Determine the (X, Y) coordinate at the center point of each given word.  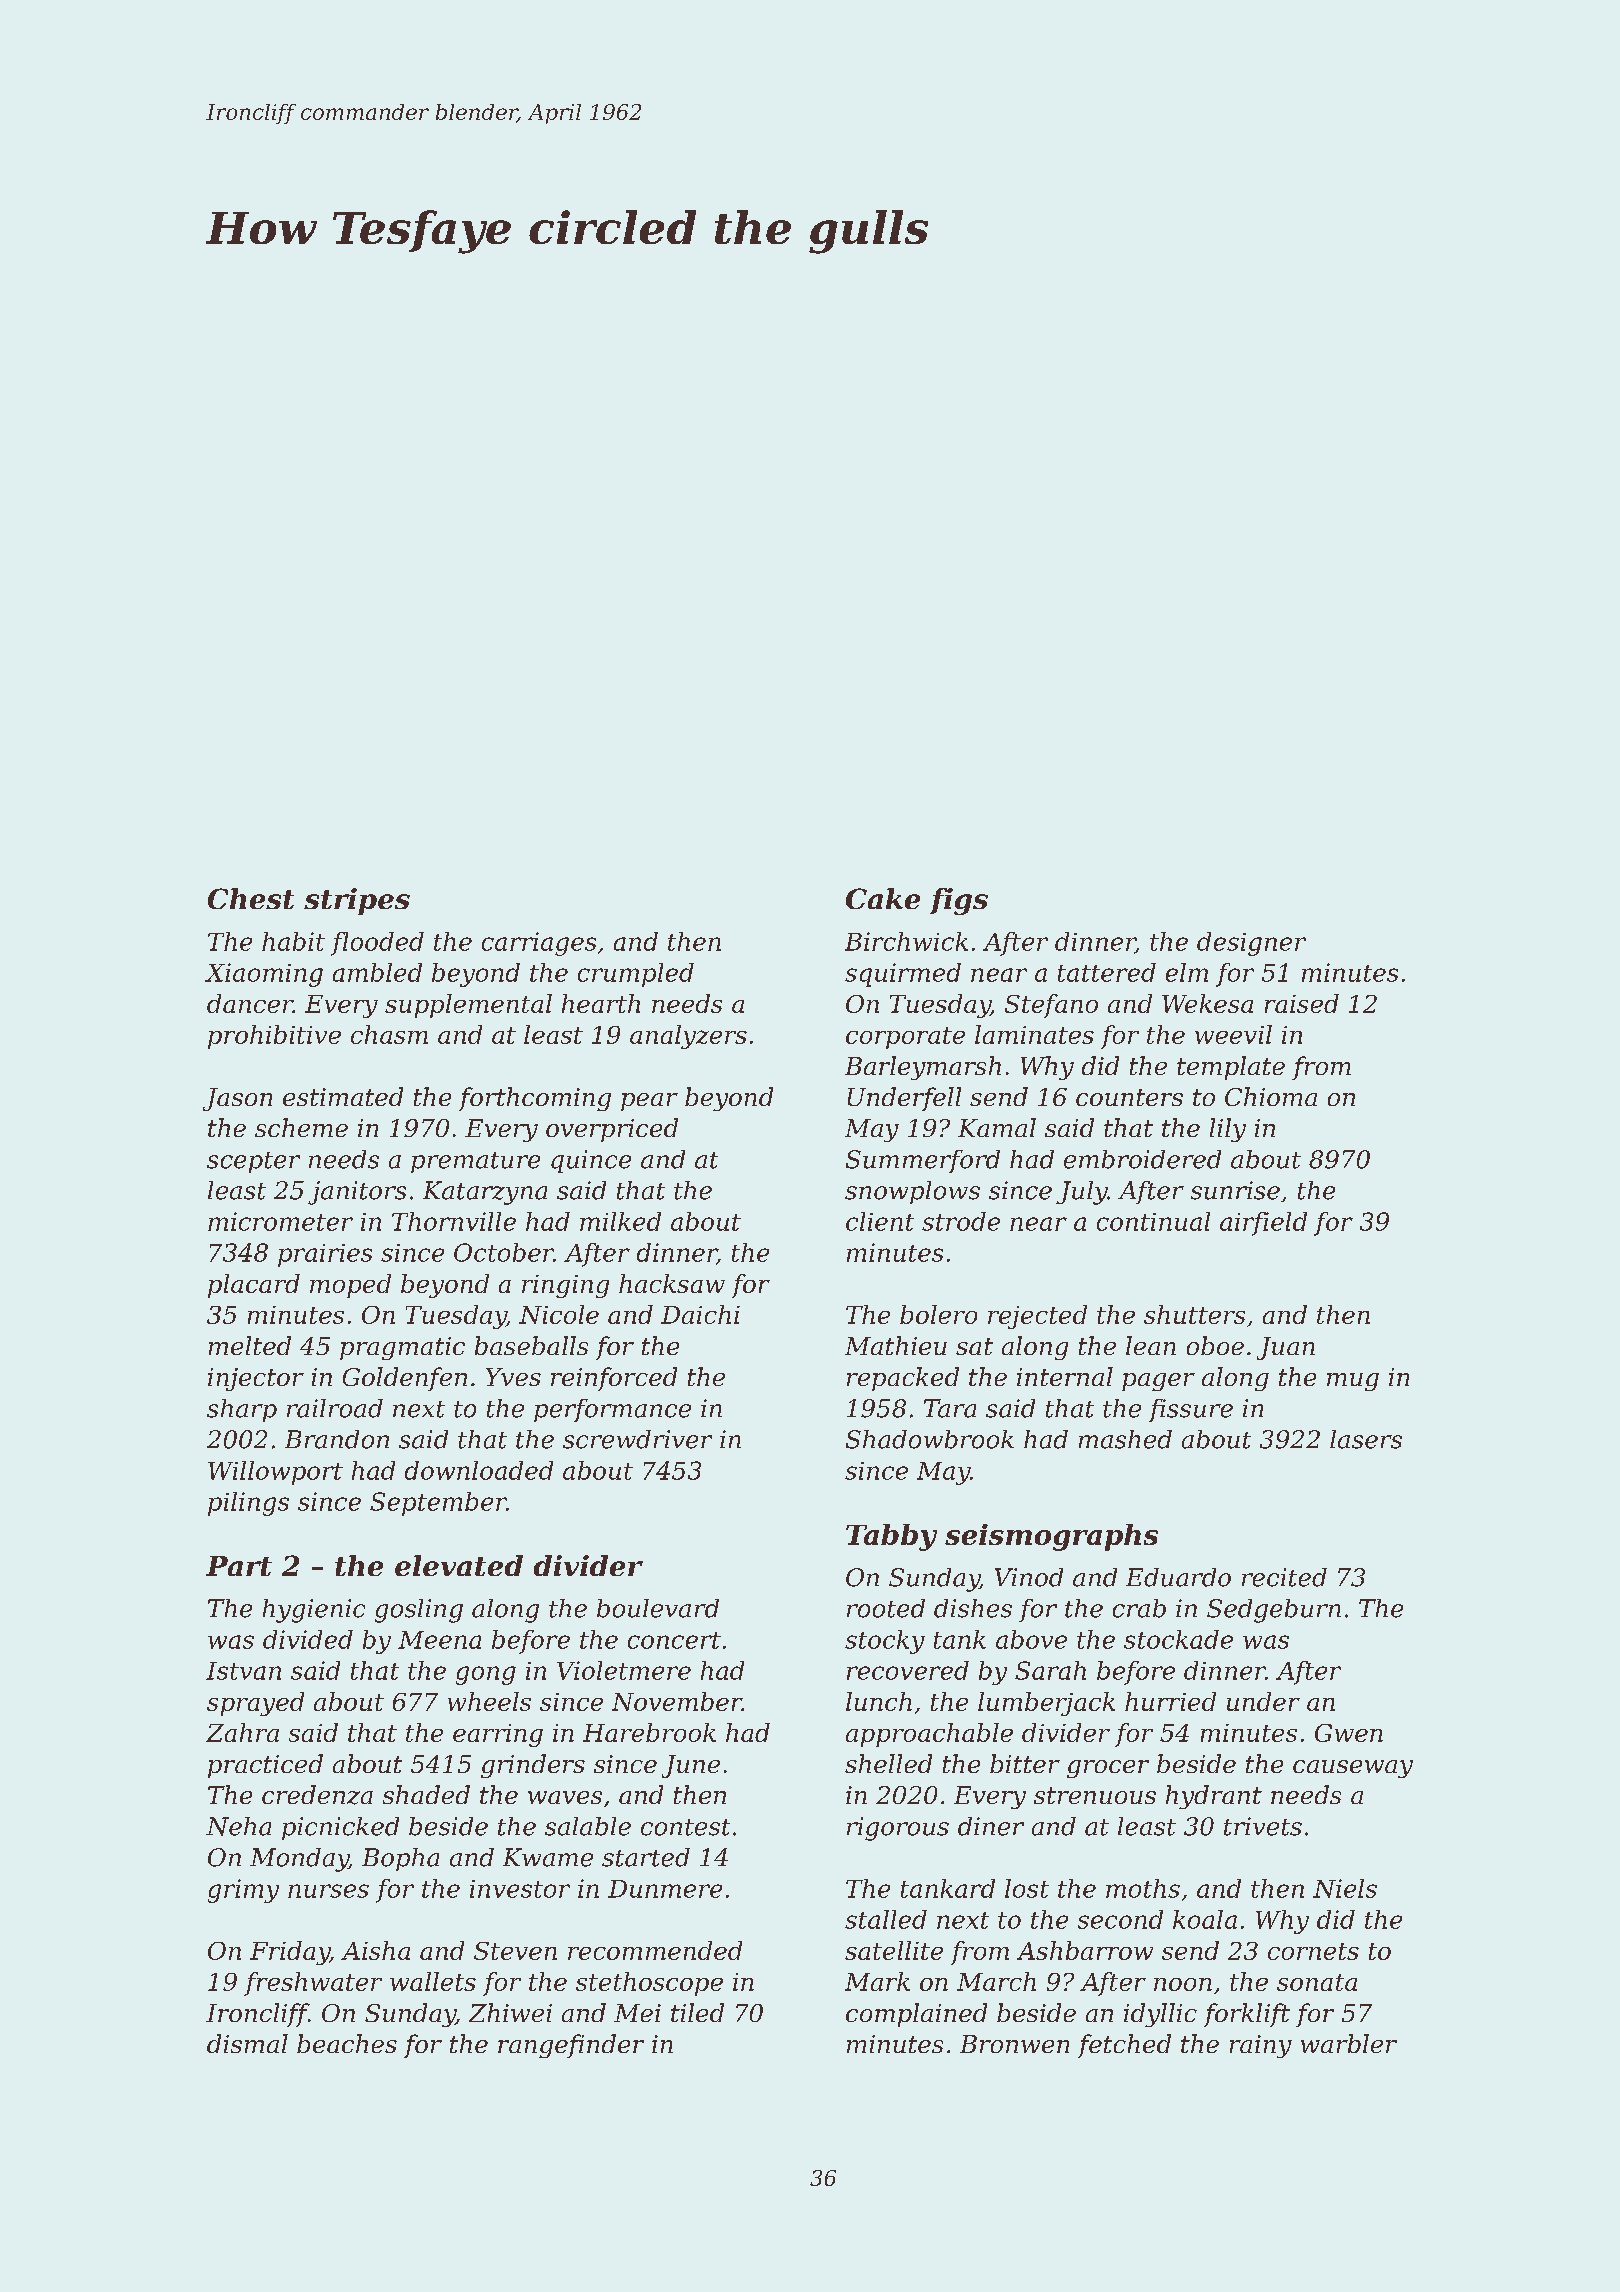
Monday (299, 1860)
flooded (377, 944)
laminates (1034, 1034)
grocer (1108, 1769)
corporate (905, 1038)
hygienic (314, 1611)
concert (674, 1640)
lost (1027, 1888)
